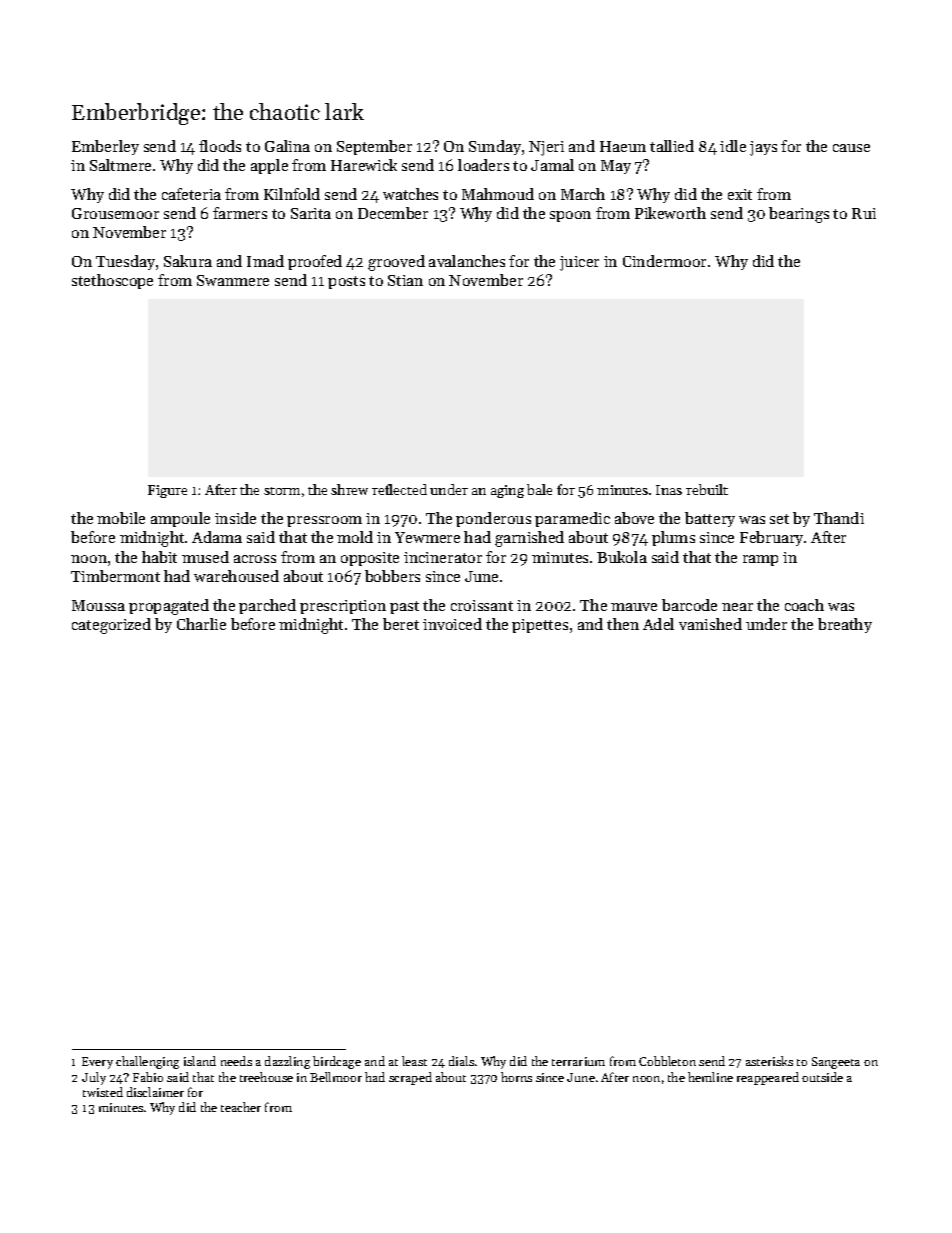 The width and height of the document is (952, 1233). I want to click on Cobbleton, so click(667, 1061).
